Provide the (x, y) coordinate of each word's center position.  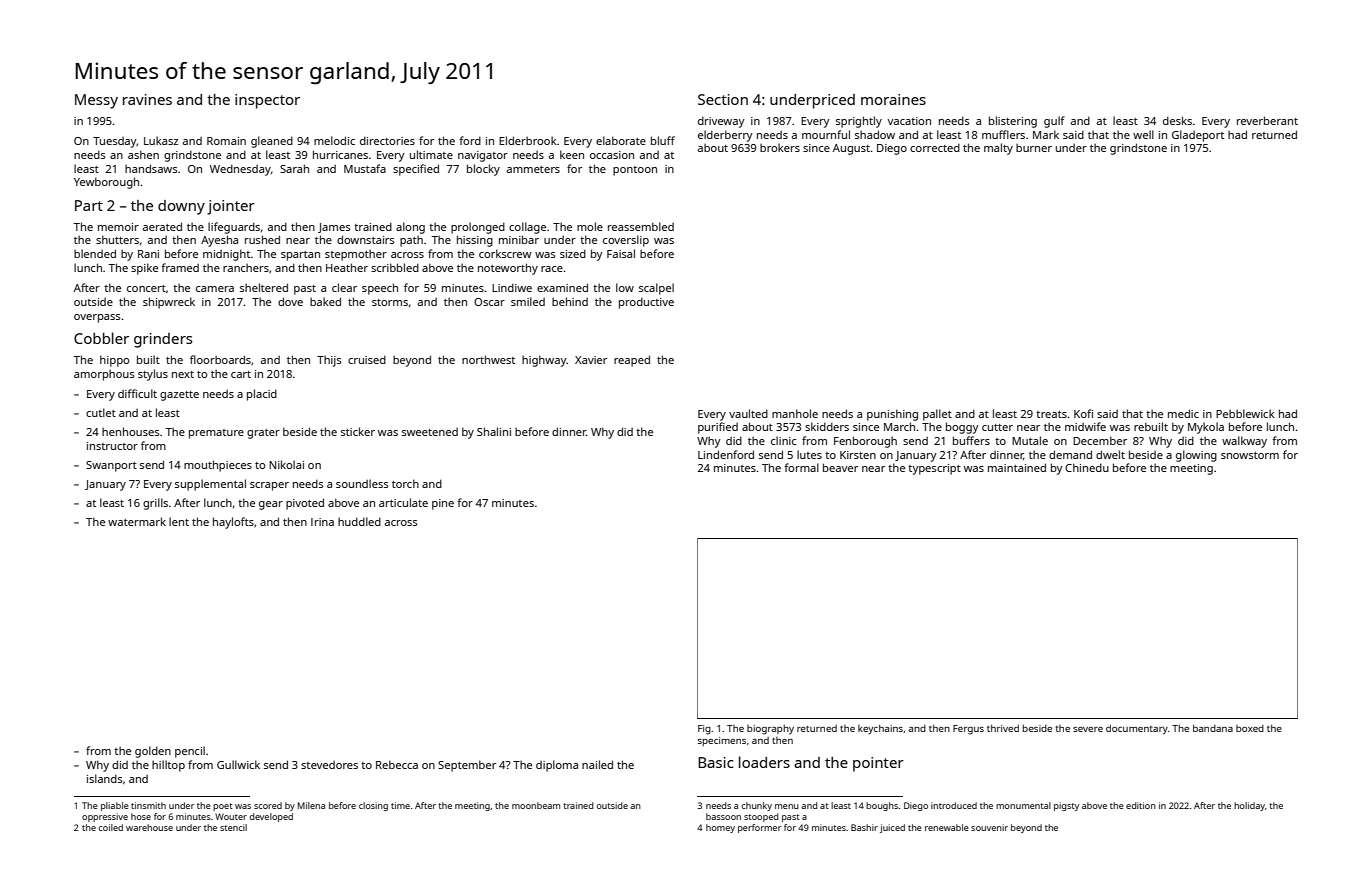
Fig (704, 730)
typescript (934, 469)
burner (1034, 147)
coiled (111, 827)
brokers (780, 147)
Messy (96, 101)
